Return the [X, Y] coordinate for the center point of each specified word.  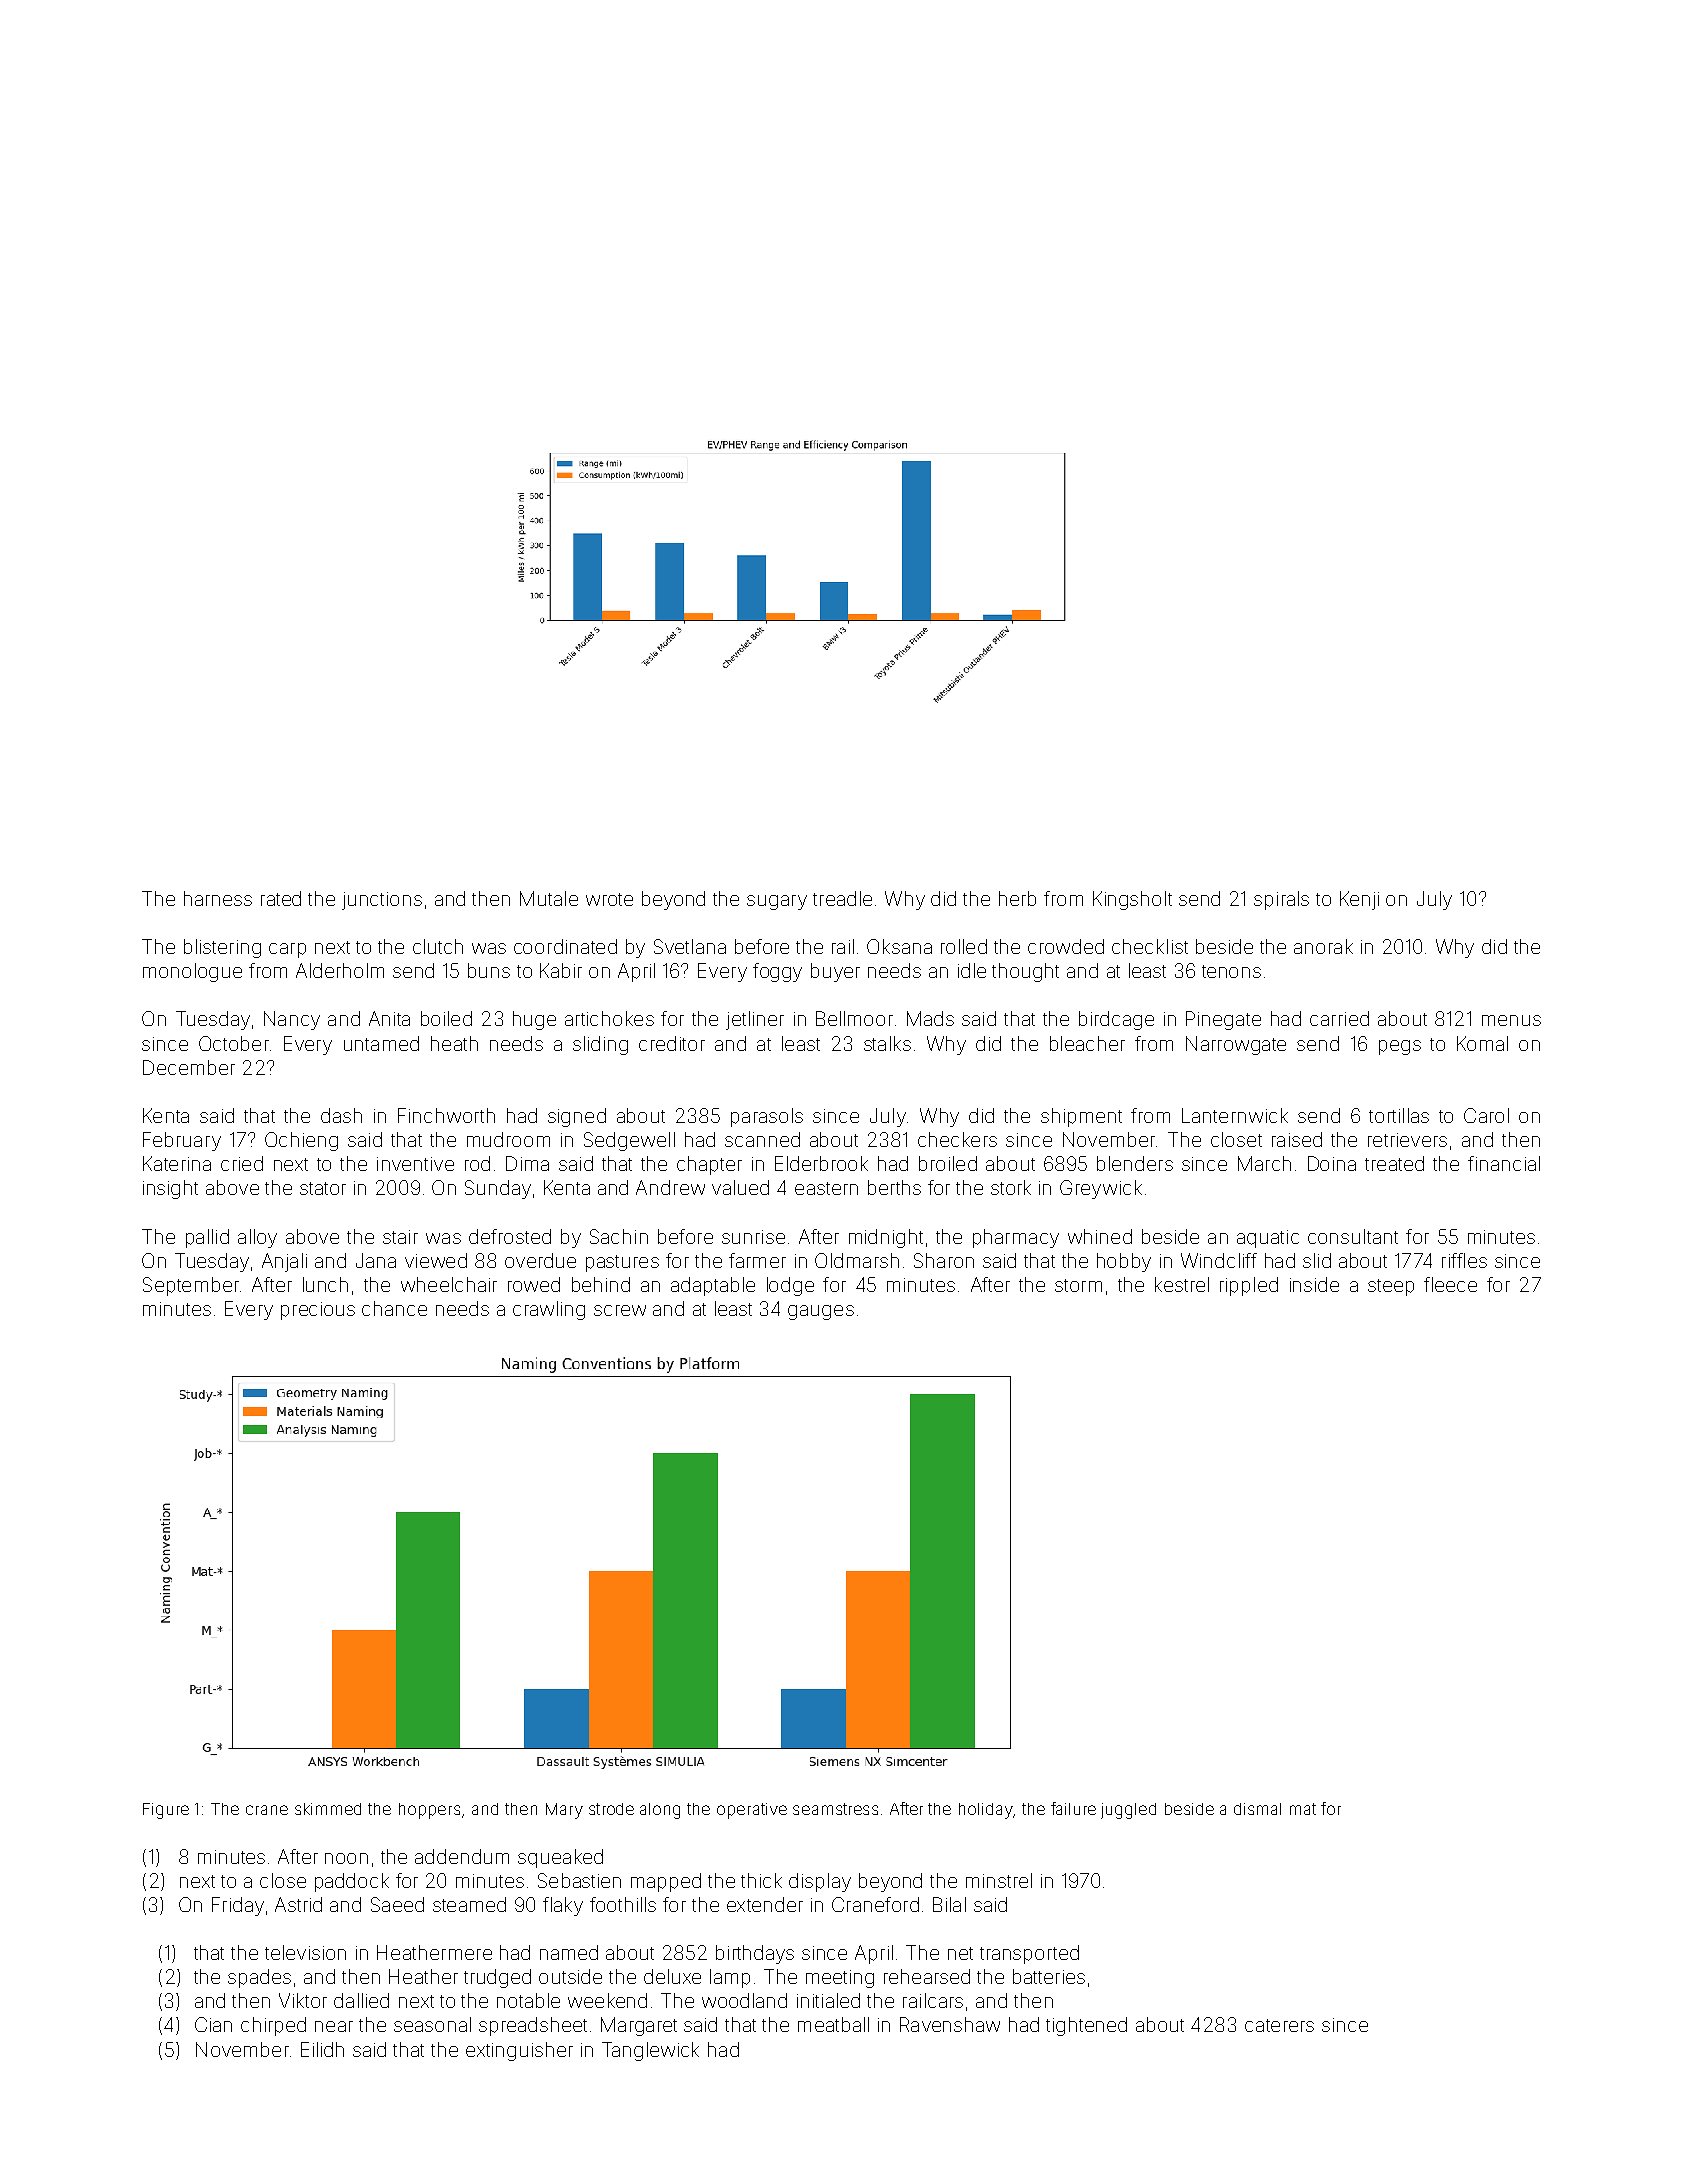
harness [218, 898]
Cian [213, 2024]
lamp [730, 1978]
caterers [1279, 2025]
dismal [1257, 1809]
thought [1025, 972]
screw [620, 1310]
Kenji [1359, 900]
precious [318, 1311]
